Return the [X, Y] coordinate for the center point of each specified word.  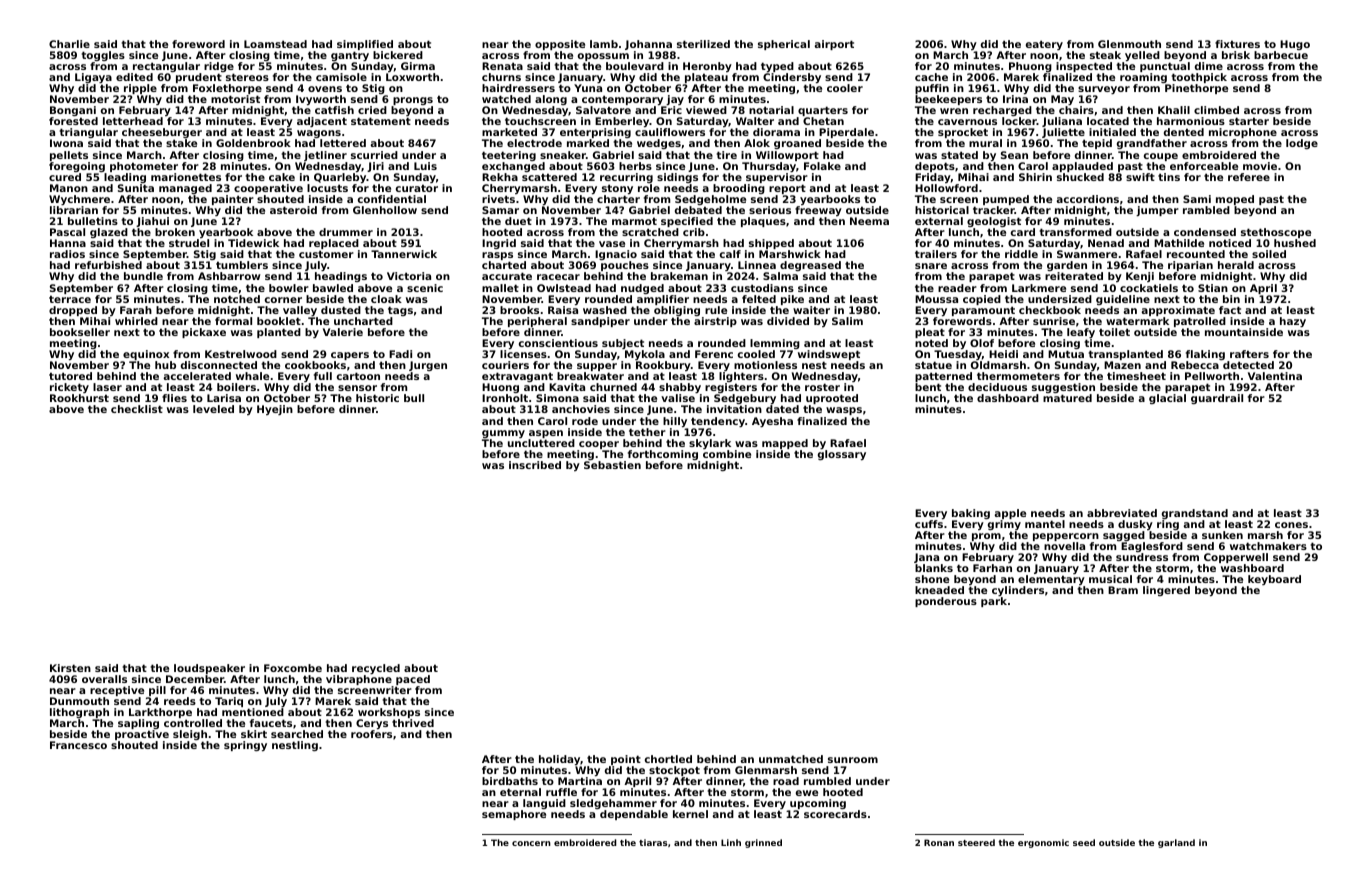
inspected [1084, 67]
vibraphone [359, 680]
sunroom [853, 760]
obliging [677, 311]
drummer [346, 232]
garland [1176, 843]
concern [531, 843]
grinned [763, 843]
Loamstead [275, 44]
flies [174, 398]
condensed [1205, 232]
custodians [762, 288]
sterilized [703, 44]
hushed [1295, 243]
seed [1084, 842]
